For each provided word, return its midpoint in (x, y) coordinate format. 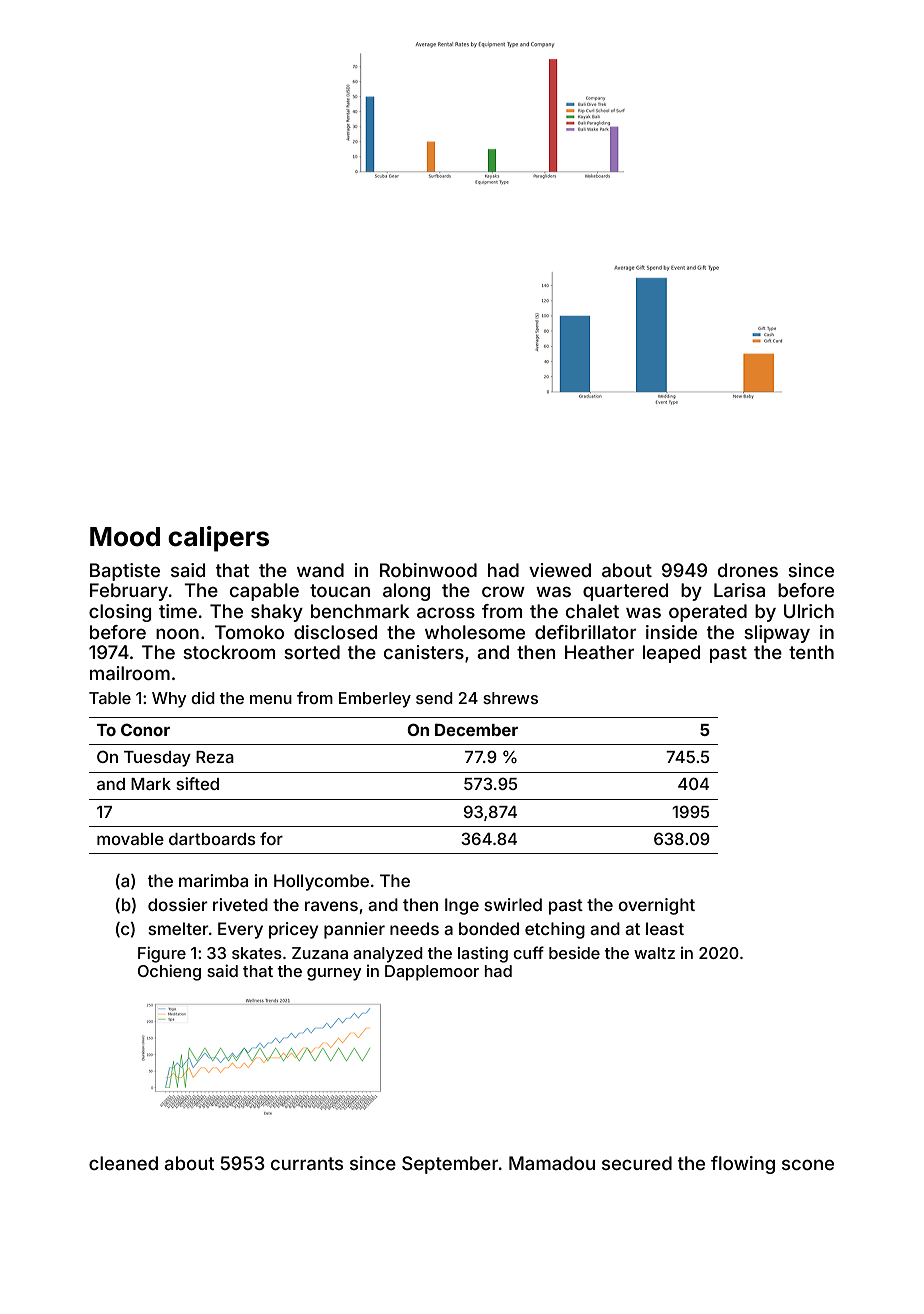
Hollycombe (321, 882)
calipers (218, 539)
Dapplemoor (432, 973)
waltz (654, 953)
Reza (215, 757)
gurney (334, 974)
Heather (599, 652)
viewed (560, 570)
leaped (671, 654)
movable (130, 839)
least (665, 928)
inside (671, 632)
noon (177, 634)
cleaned (123, 1163)
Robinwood (428, 570)
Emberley (375, 700)
